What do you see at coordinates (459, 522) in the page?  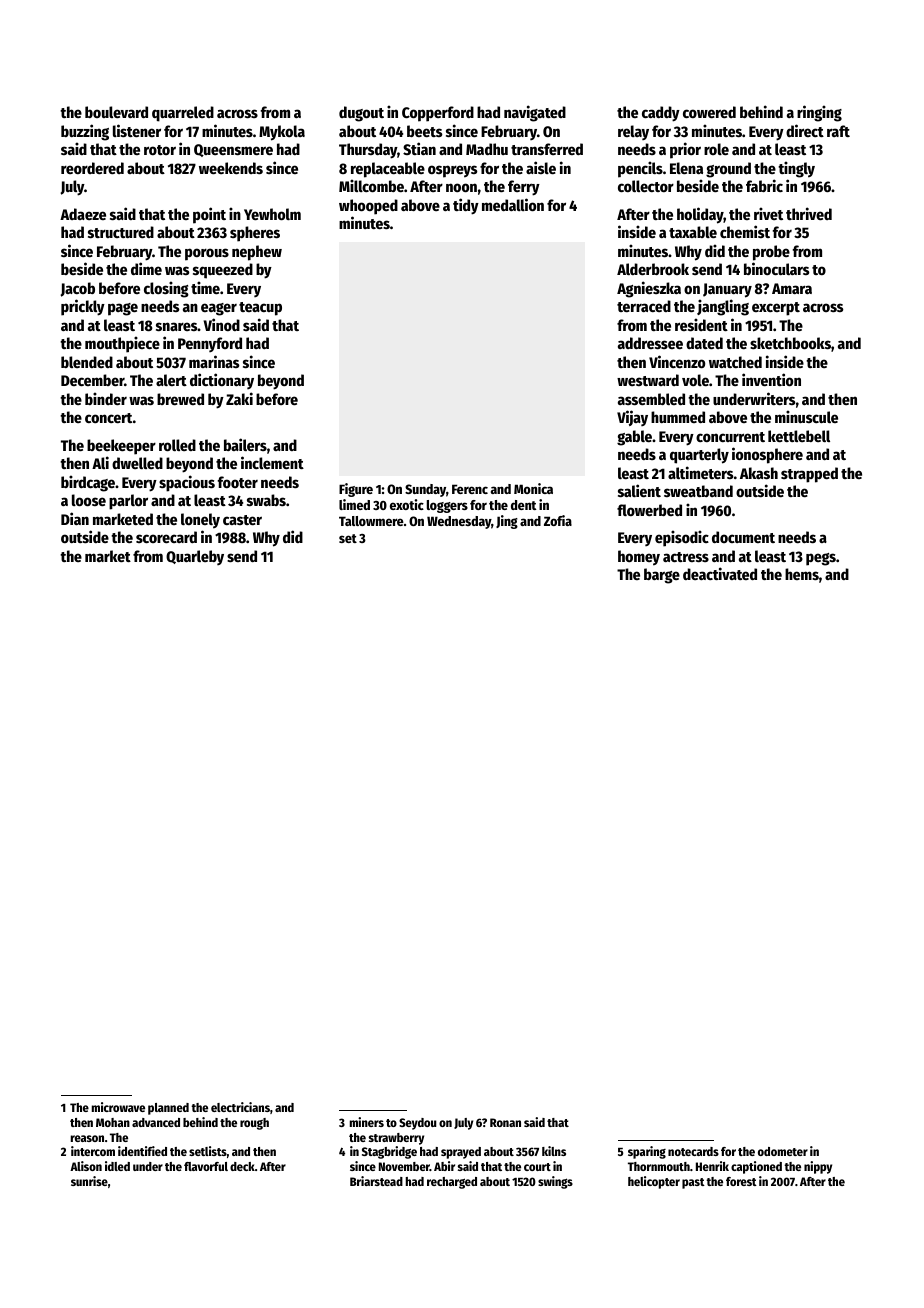 I see `Wednesday` at bounding box center [459, 522].
